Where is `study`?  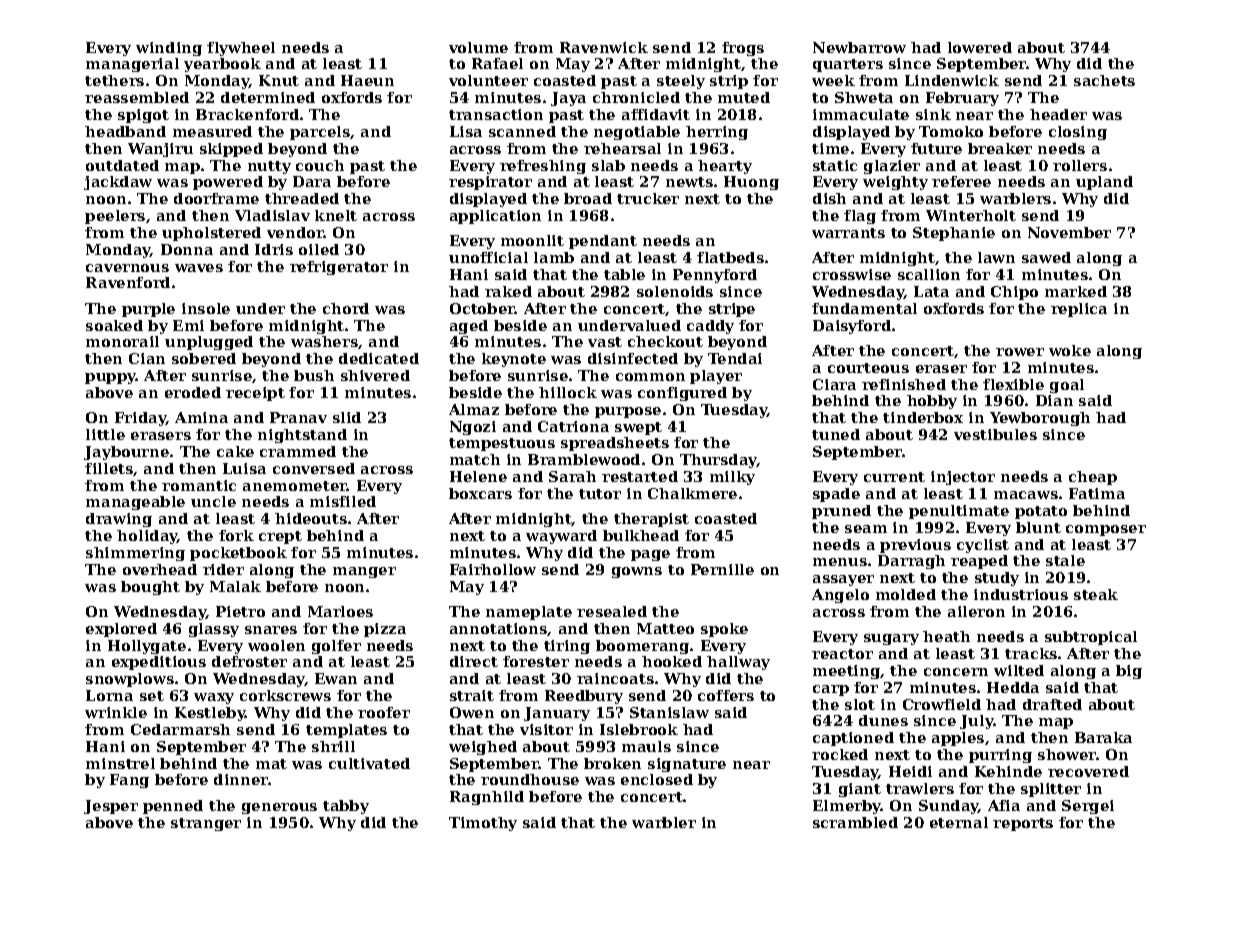
study is located at coordinates (997, 579).
